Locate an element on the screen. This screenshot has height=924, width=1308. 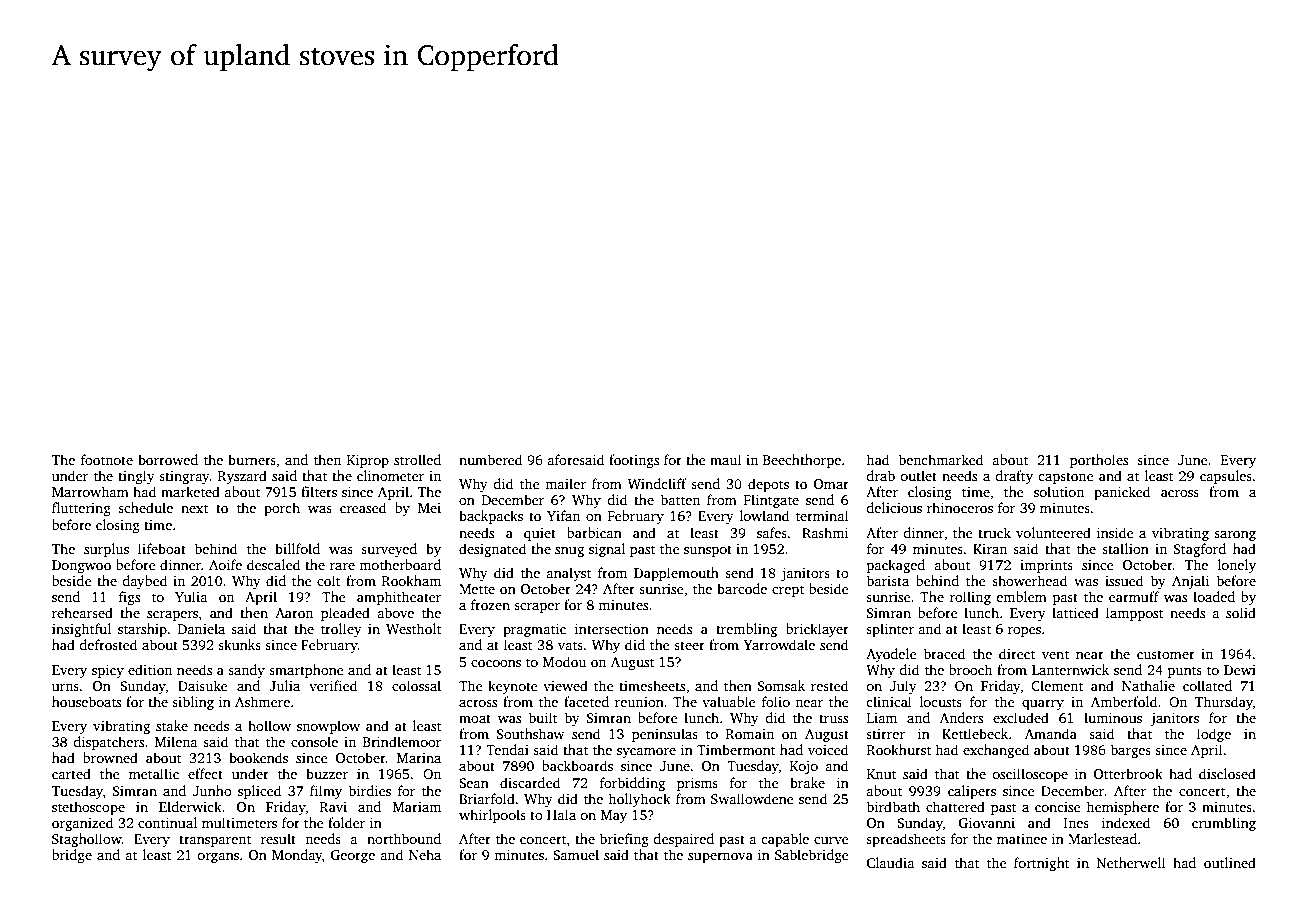
vats is located at coordinates (570, 645).
